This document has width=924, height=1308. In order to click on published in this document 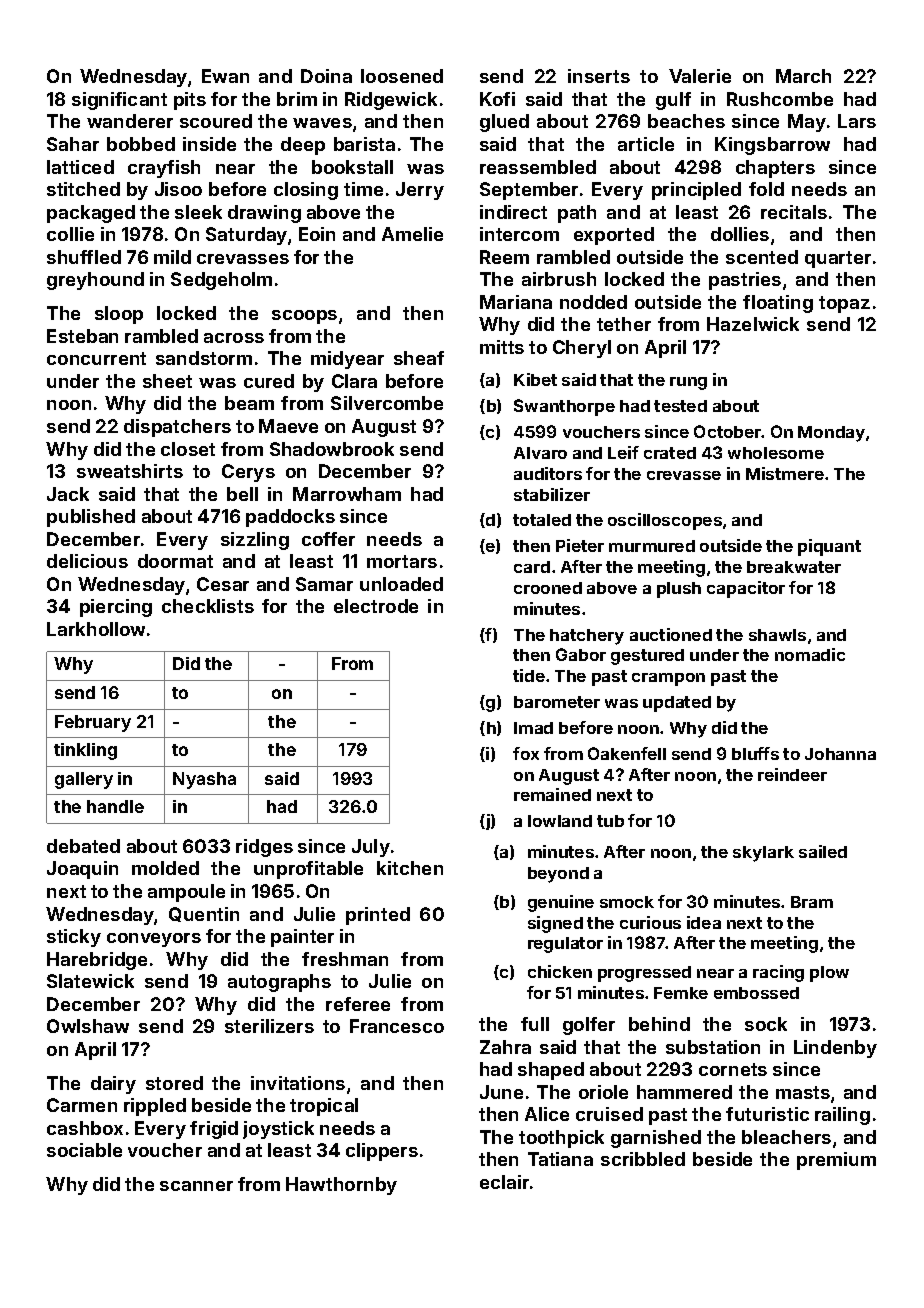, I will do `click(91, 518)`.
